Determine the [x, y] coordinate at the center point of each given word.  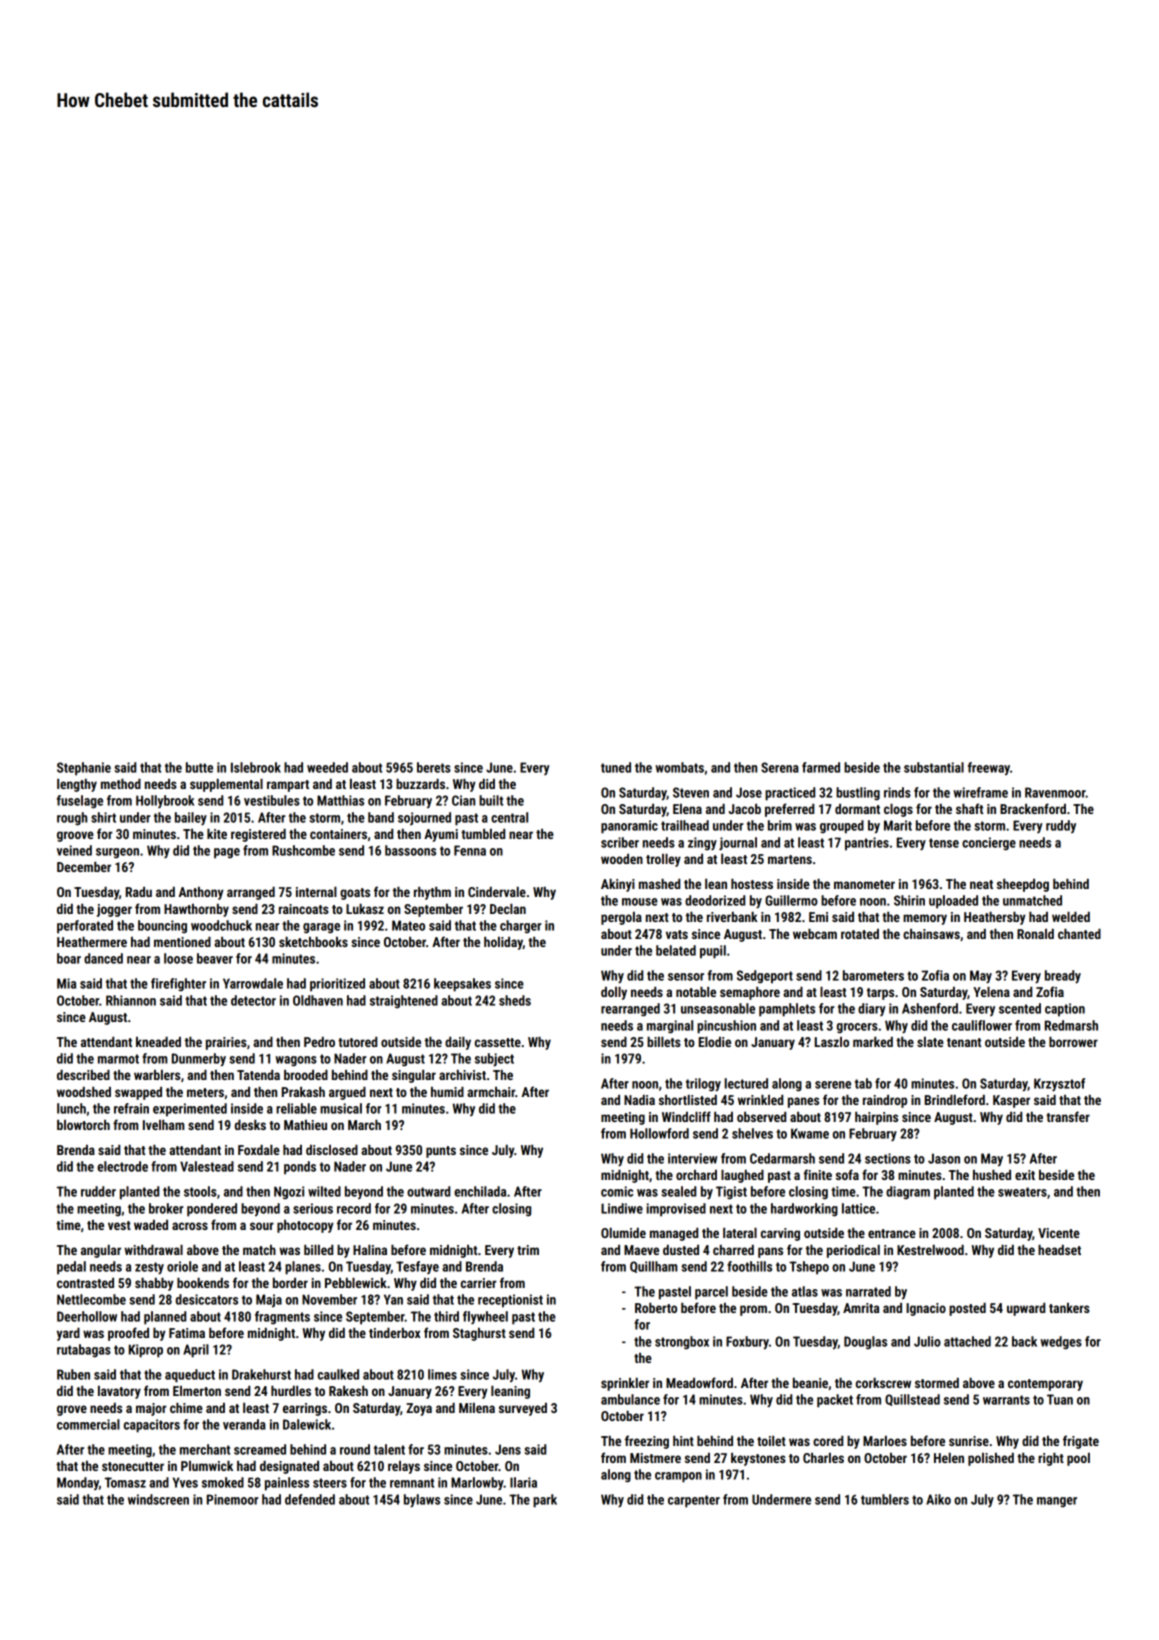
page [227, 853]
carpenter [694, 1501]
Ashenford [930, 1008]
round [355, 1449]
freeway [989, 768]
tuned [616, 767]
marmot [118, 1059]
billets [664, 1042]
